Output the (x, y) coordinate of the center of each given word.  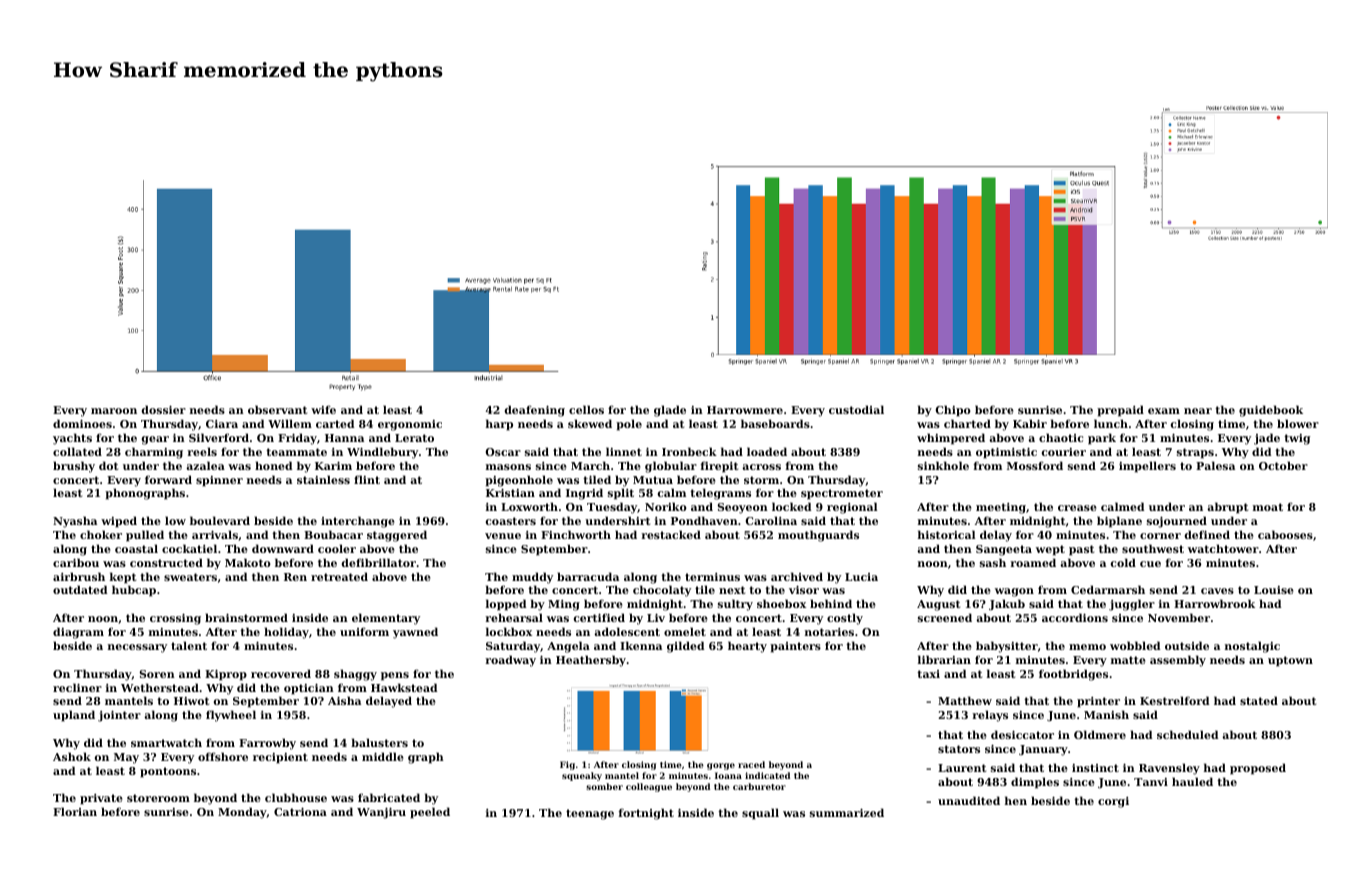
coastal (136, 548)
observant (277, 409)
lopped (506, 605)
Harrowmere (745, 410)
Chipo (953, 411)
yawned (415, 633)
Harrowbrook (1214, 603)
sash (993, 562)
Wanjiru (381, 813)
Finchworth (576, 534)
